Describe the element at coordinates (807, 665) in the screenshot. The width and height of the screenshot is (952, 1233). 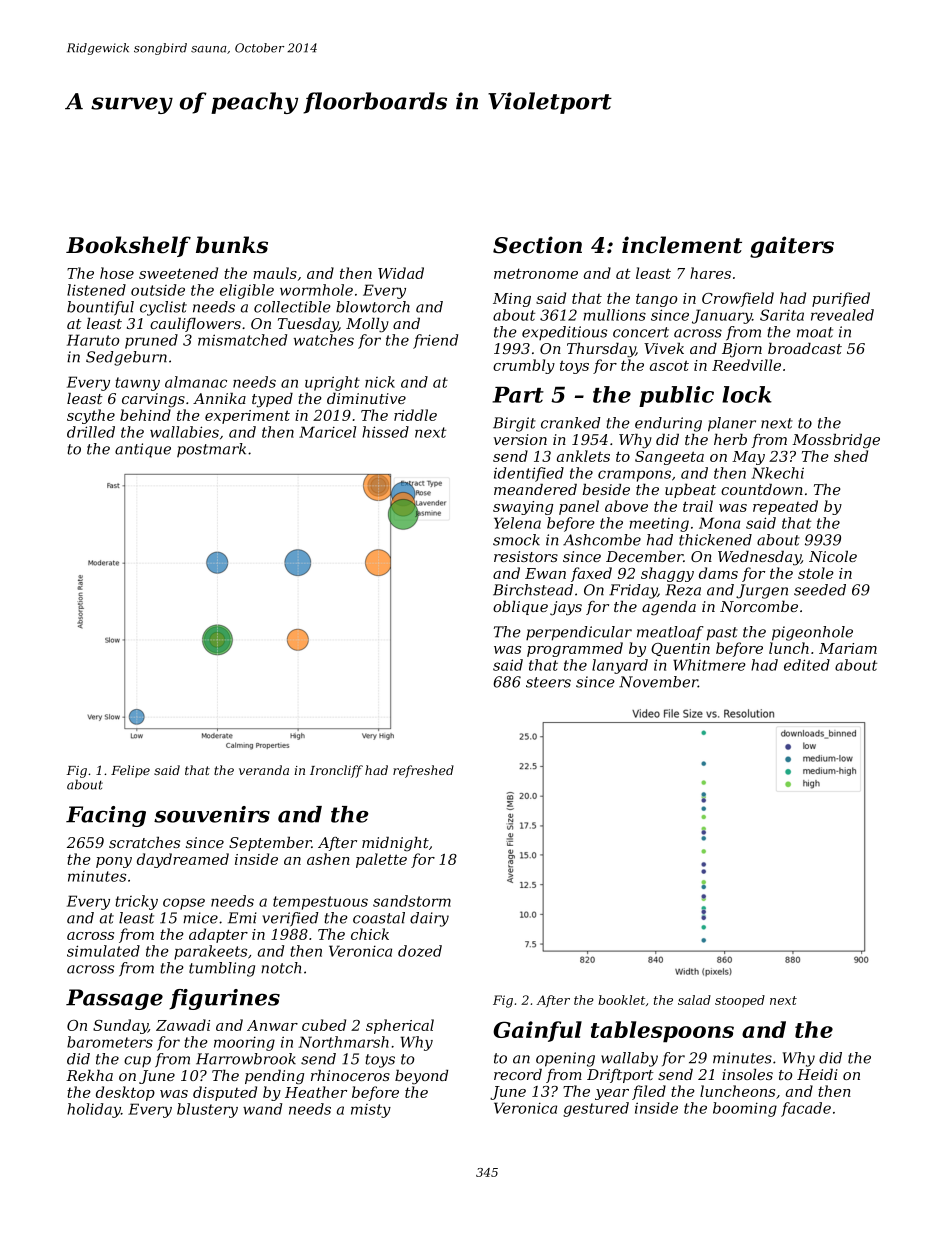
I see `edited` at that location.
